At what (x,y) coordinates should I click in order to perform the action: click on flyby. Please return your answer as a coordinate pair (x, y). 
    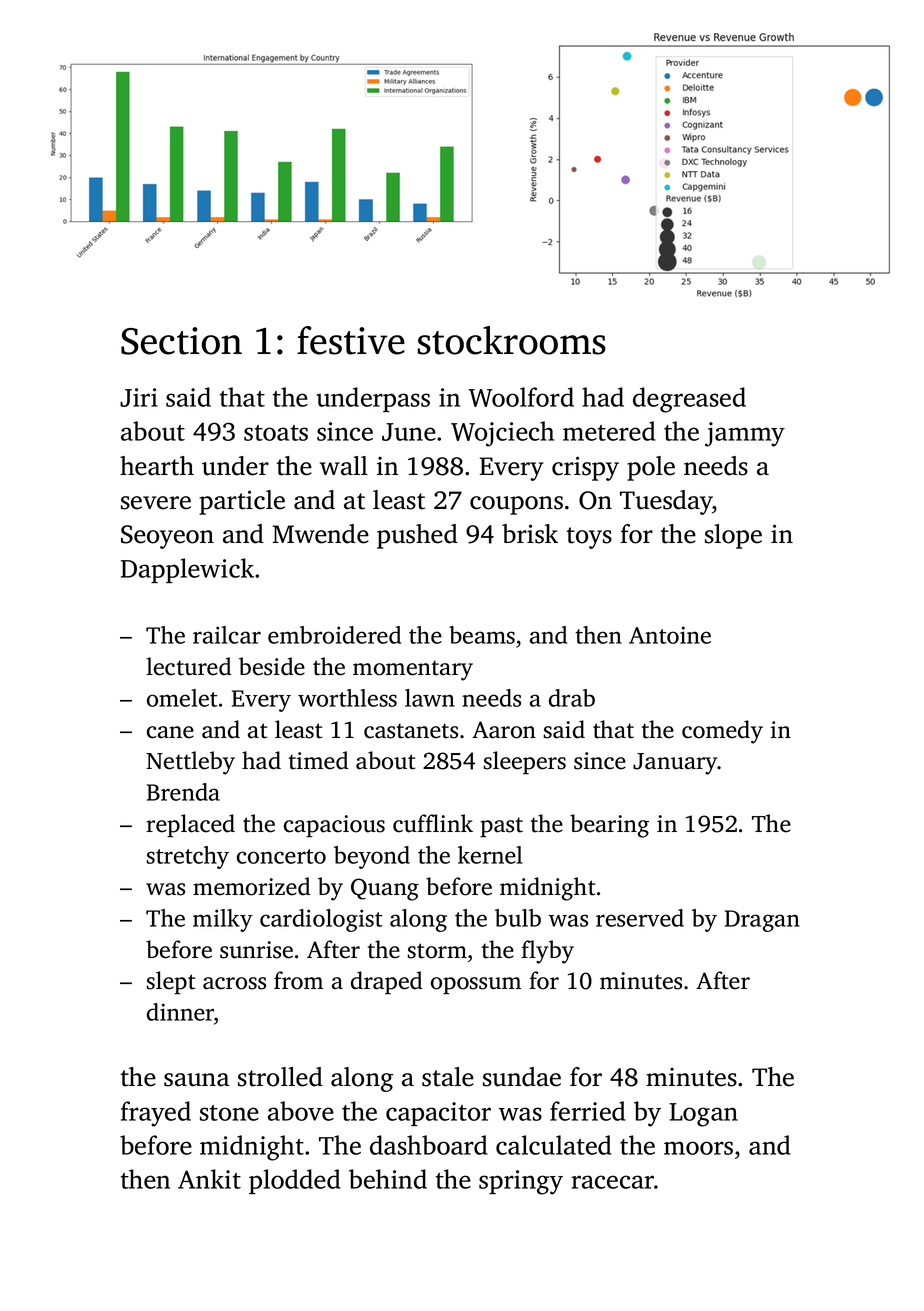
    Looking at the image, I should click on (547, 952).
